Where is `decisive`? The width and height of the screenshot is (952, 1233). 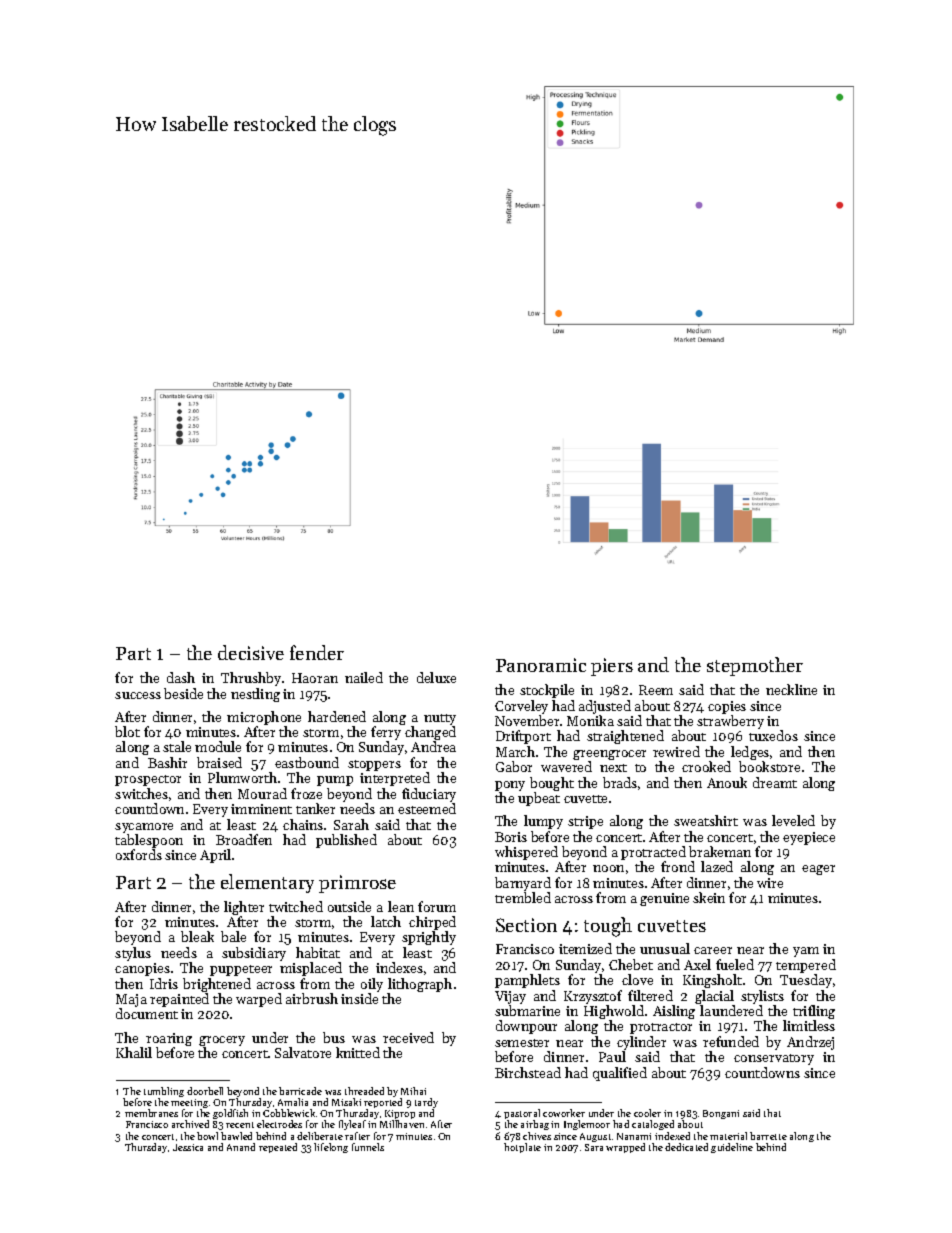 decisive is located at coordinates (251, 652).
